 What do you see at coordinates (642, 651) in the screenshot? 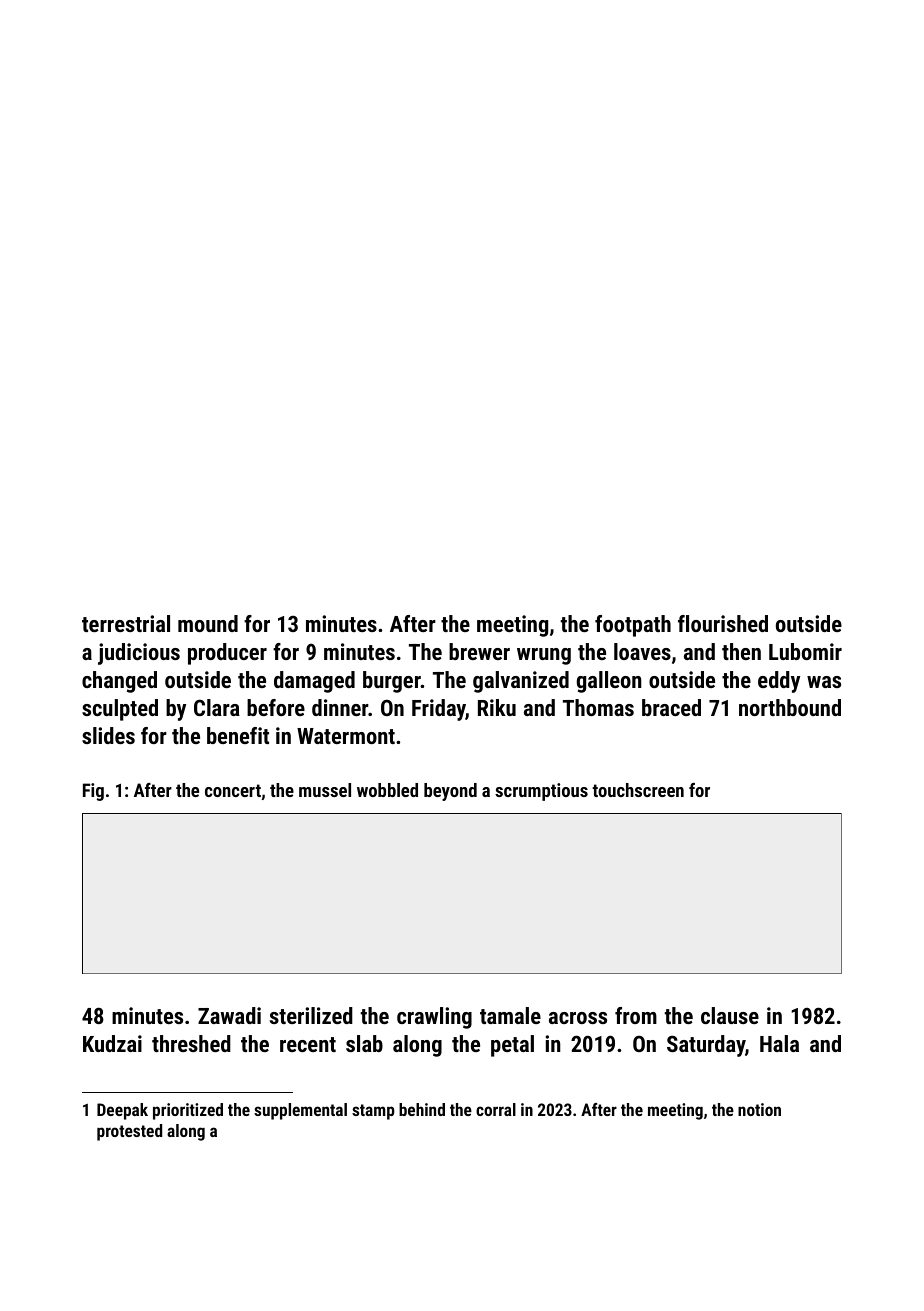
I see `loaves` at bounding box center [642, 651].
